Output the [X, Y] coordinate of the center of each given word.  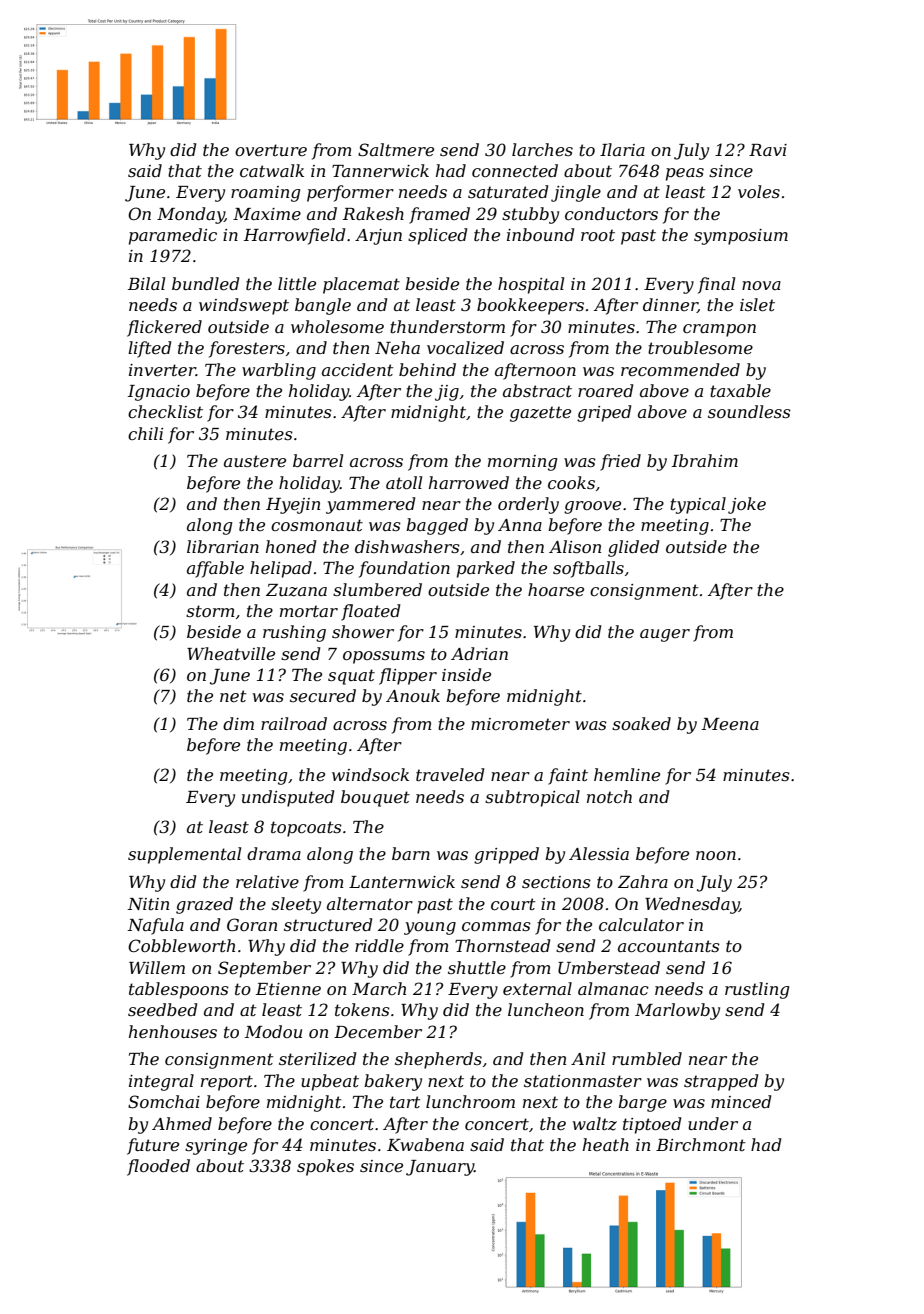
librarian [223, 546]
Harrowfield [294, 236]
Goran [252, 924]
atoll [404, 482]
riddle [379, 945]
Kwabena [425, 1144]
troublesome [700, 347]
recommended [680, 369]
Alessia [599, 853]
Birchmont [701, 1144]
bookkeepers [530, 306]
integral [161, 1082]
